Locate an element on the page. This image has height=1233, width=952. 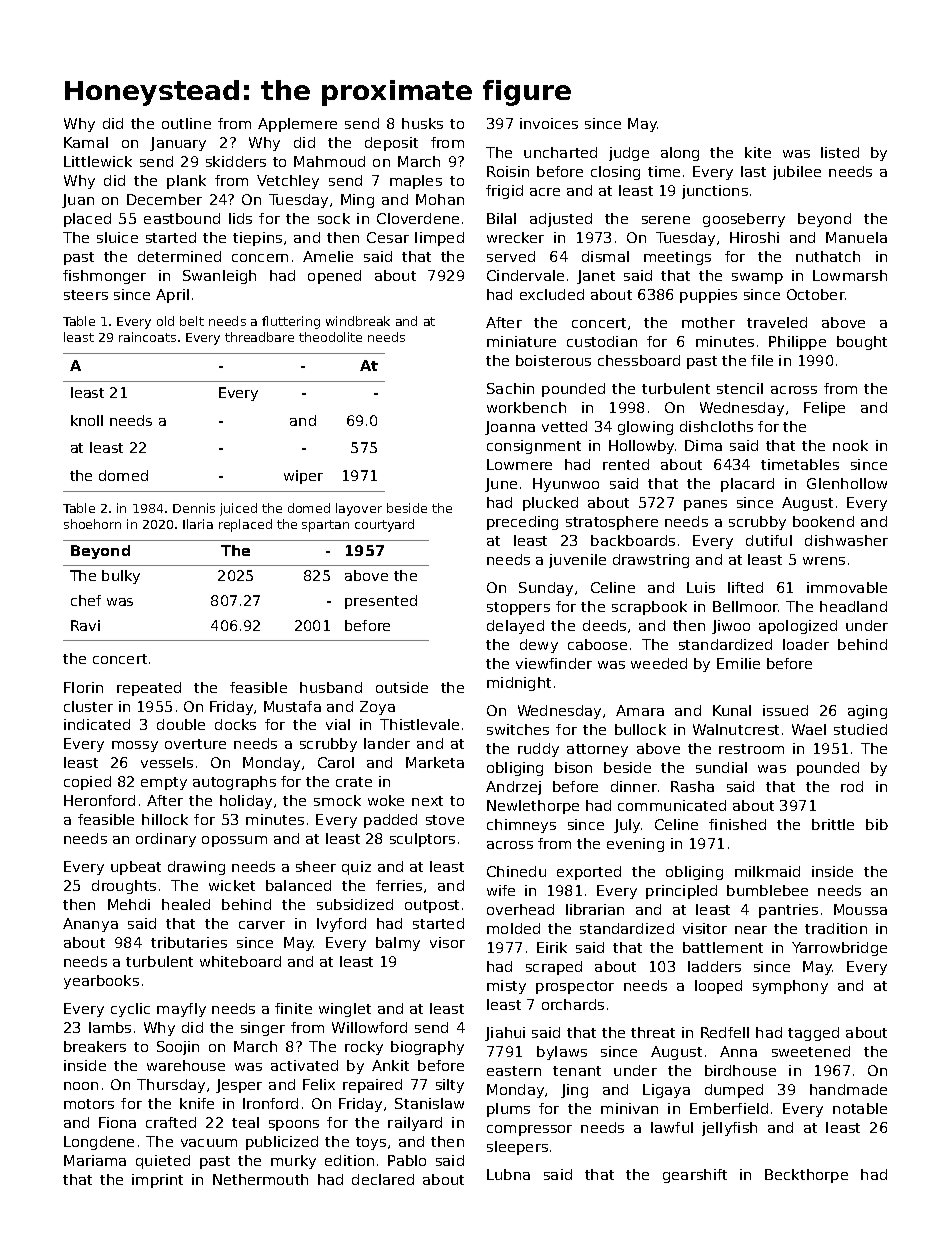
breakers is located at coordinates (95, 1046).
